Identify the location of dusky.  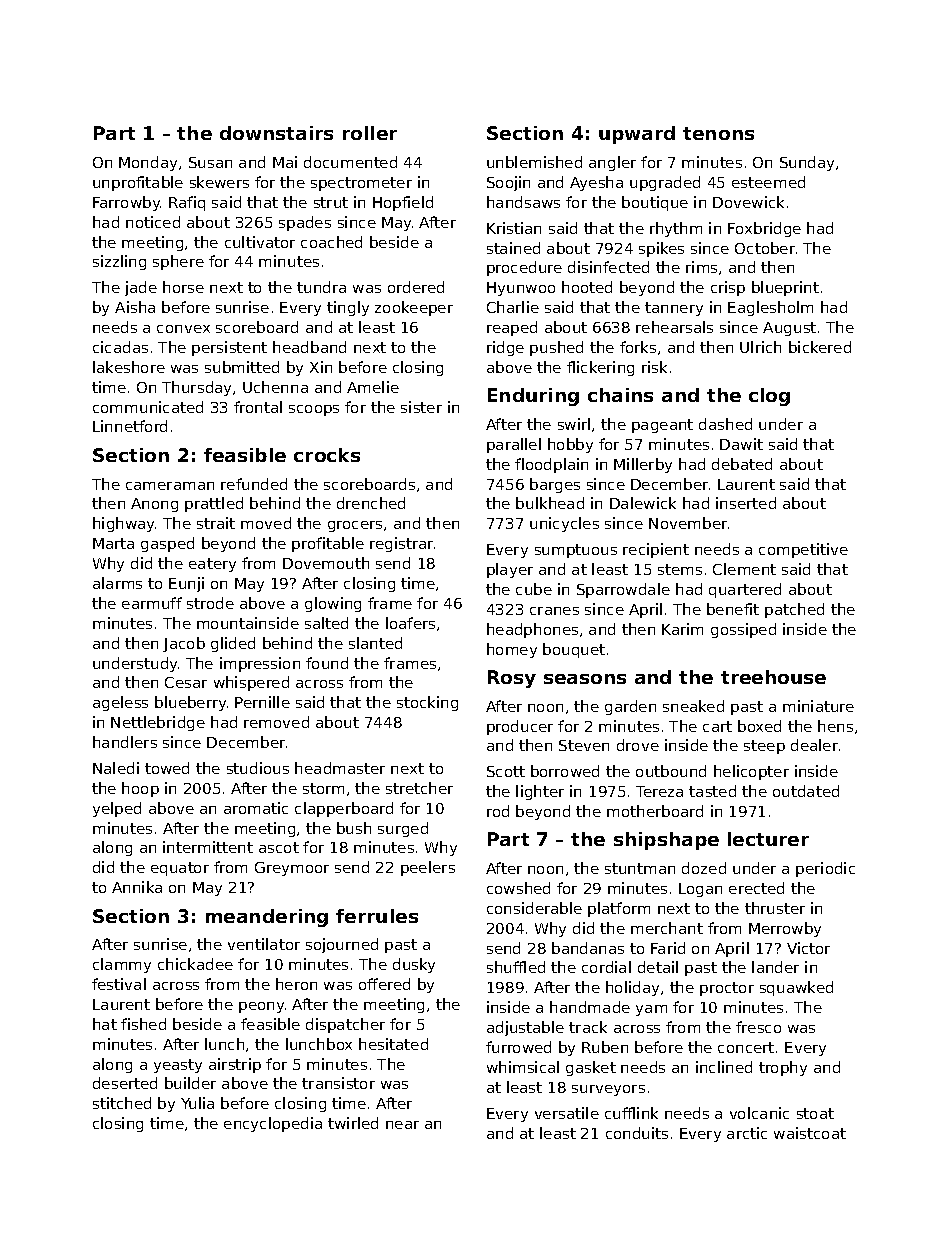
(414, 965).
